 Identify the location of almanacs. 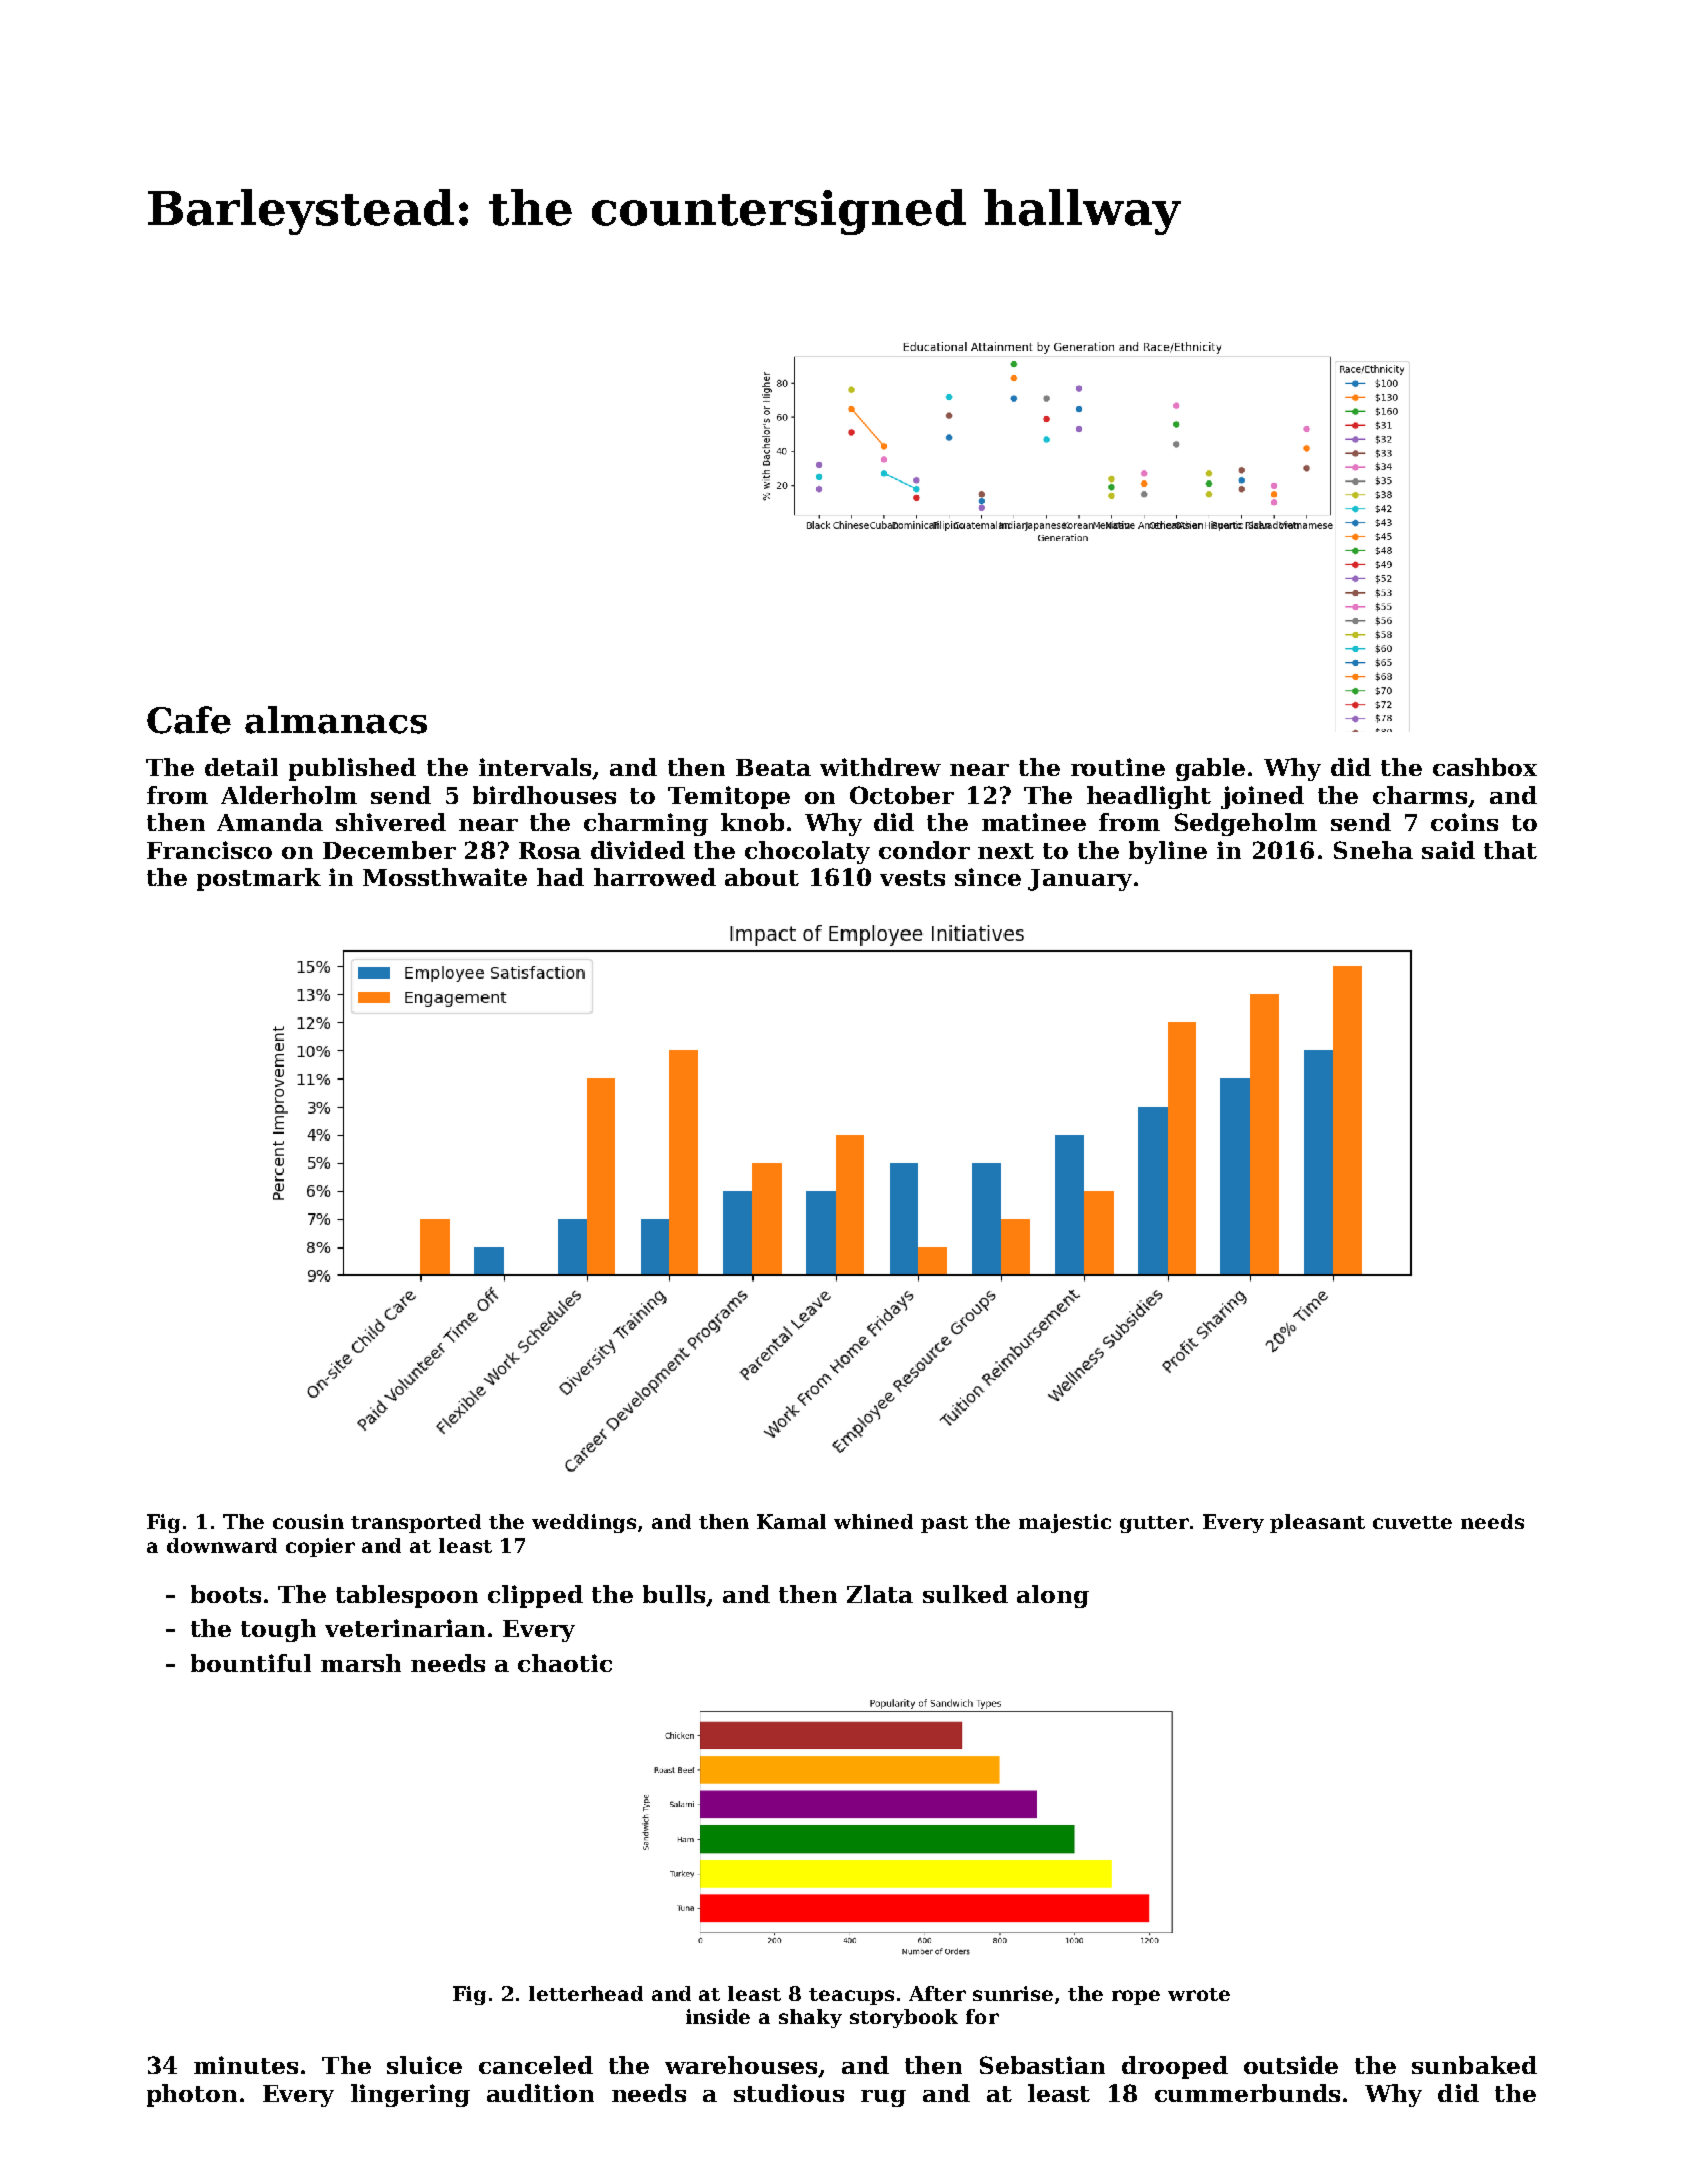
(336, 720).
